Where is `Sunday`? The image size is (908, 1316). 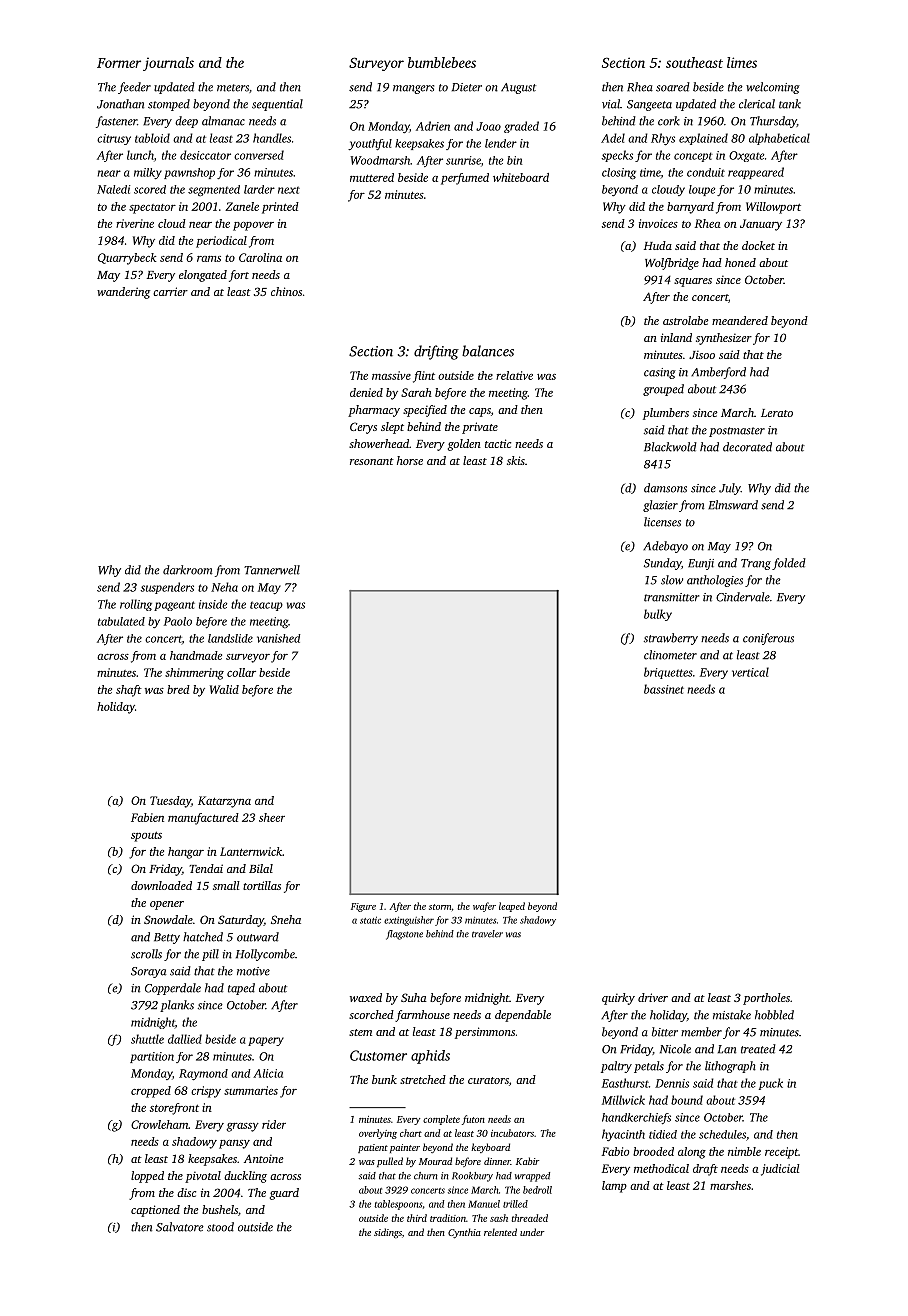 Sunday is located at coordinates (662, 564).
